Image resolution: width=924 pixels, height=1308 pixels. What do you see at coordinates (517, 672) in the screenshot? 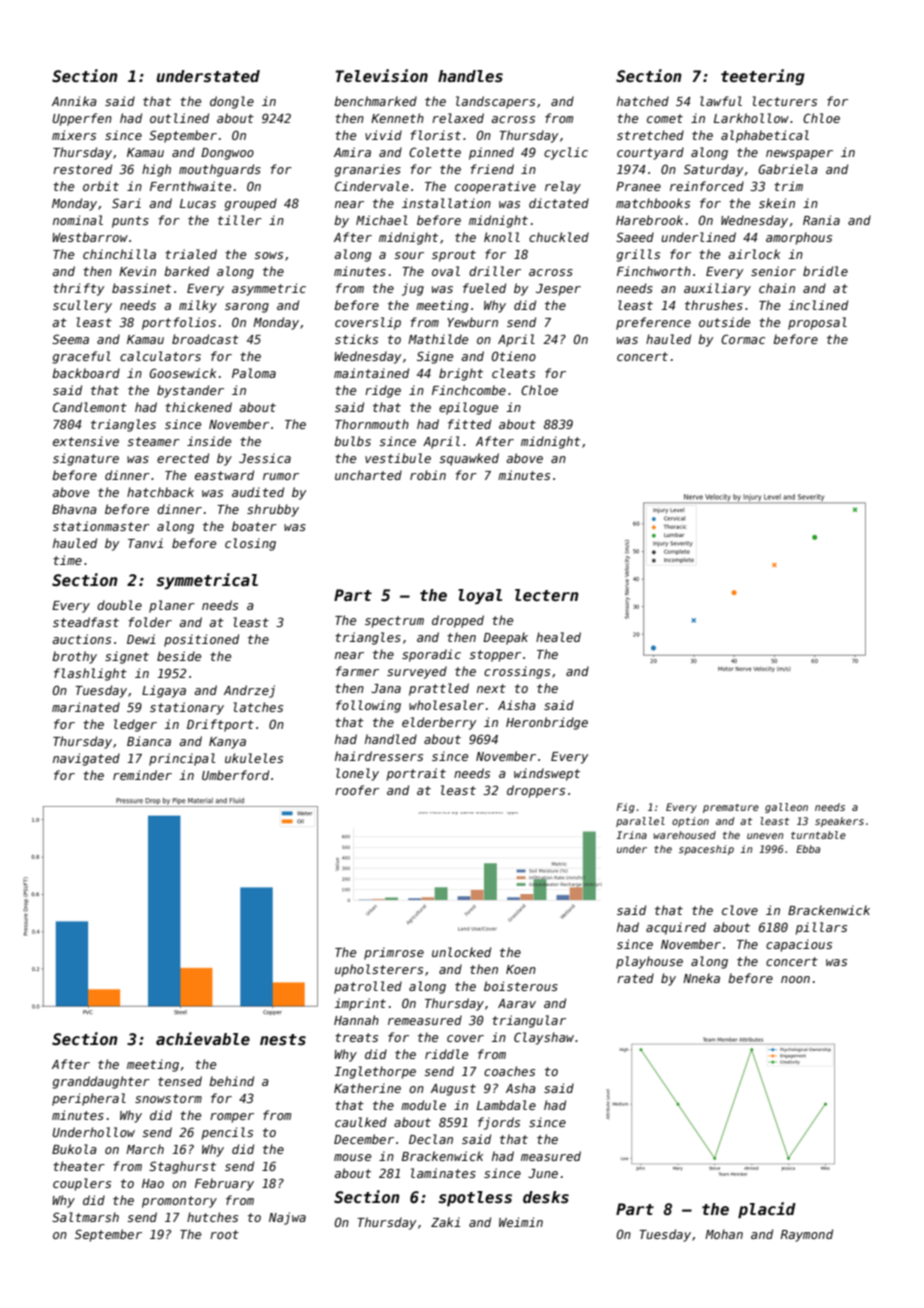
I see `crossings` at bounding box center [517, 672].
